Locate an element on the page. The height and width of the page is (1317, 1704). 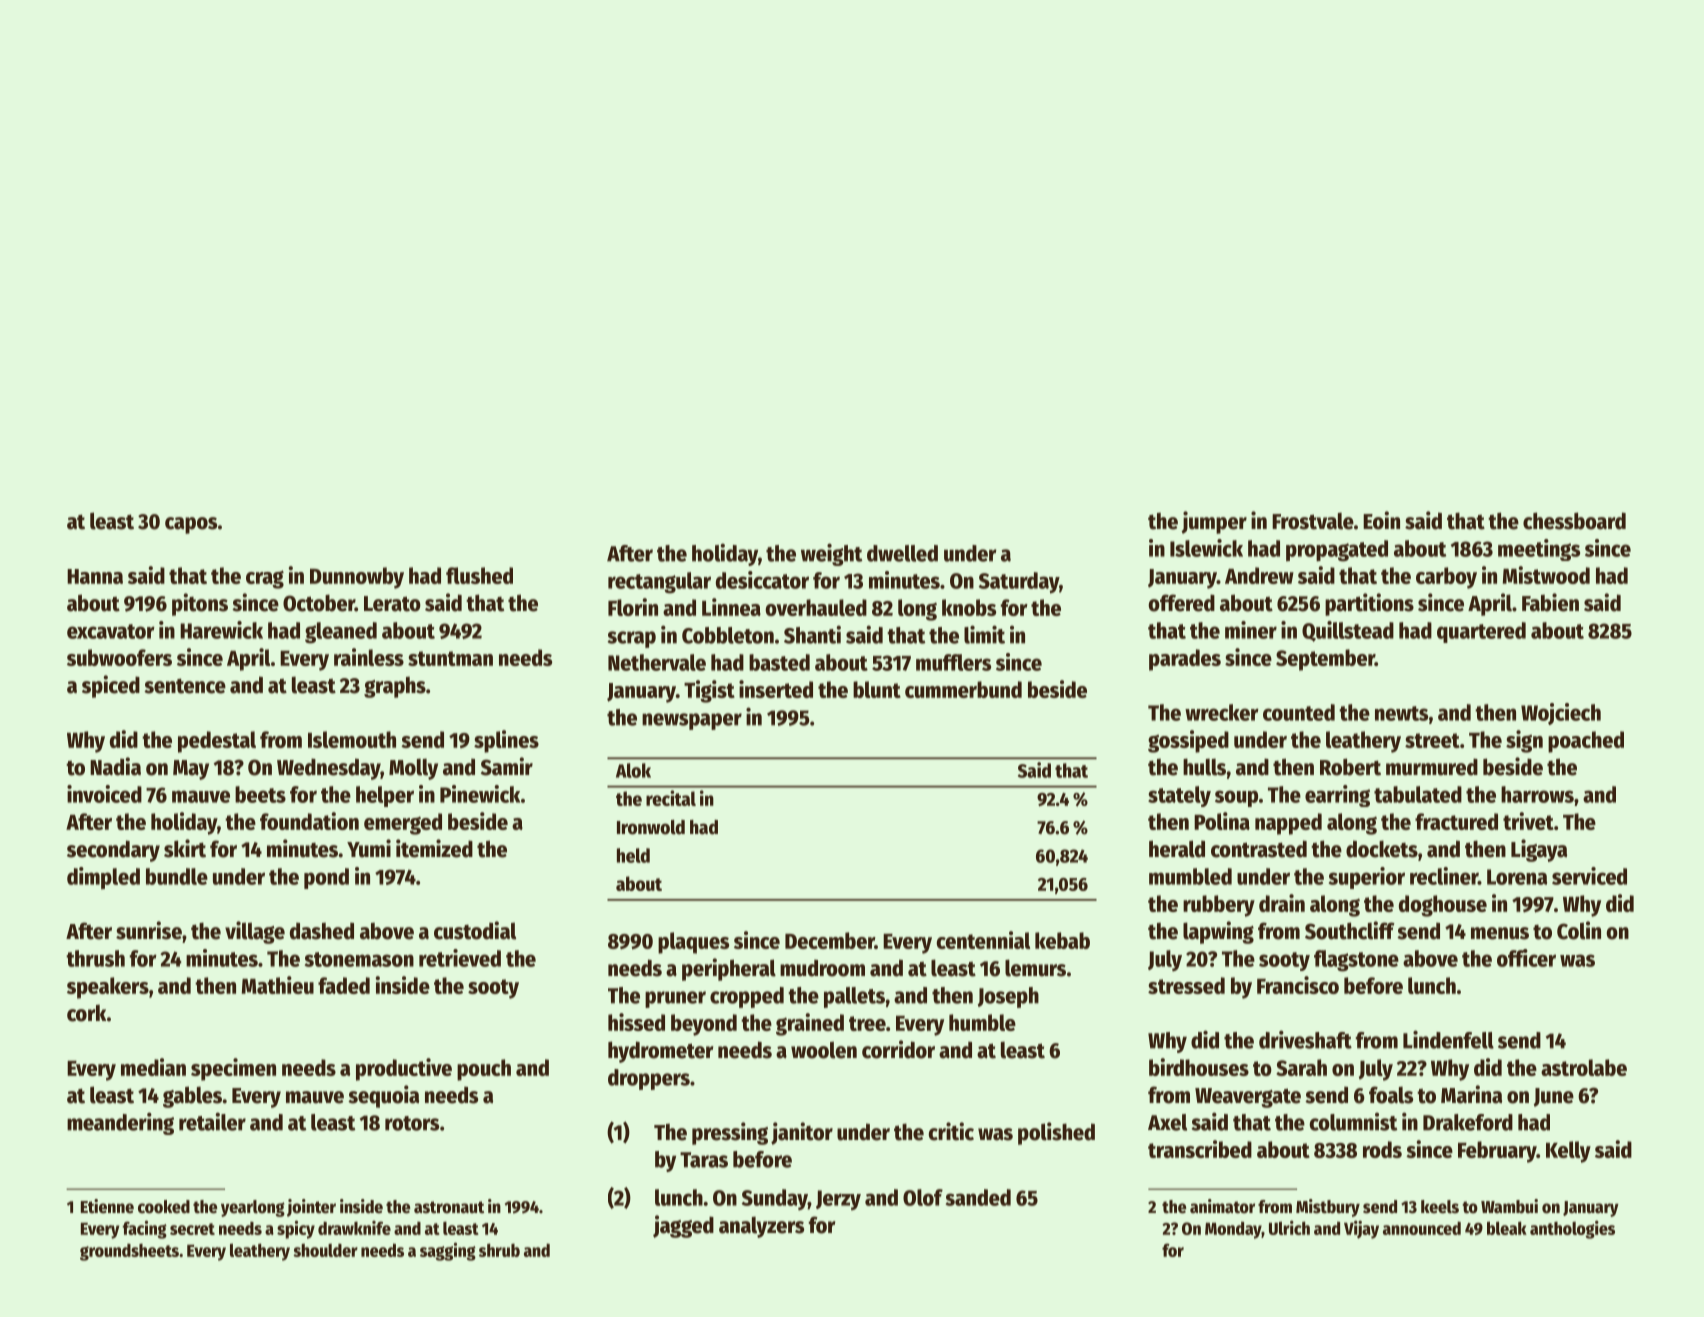
cummerbund is located at coordinates (963, 689).
